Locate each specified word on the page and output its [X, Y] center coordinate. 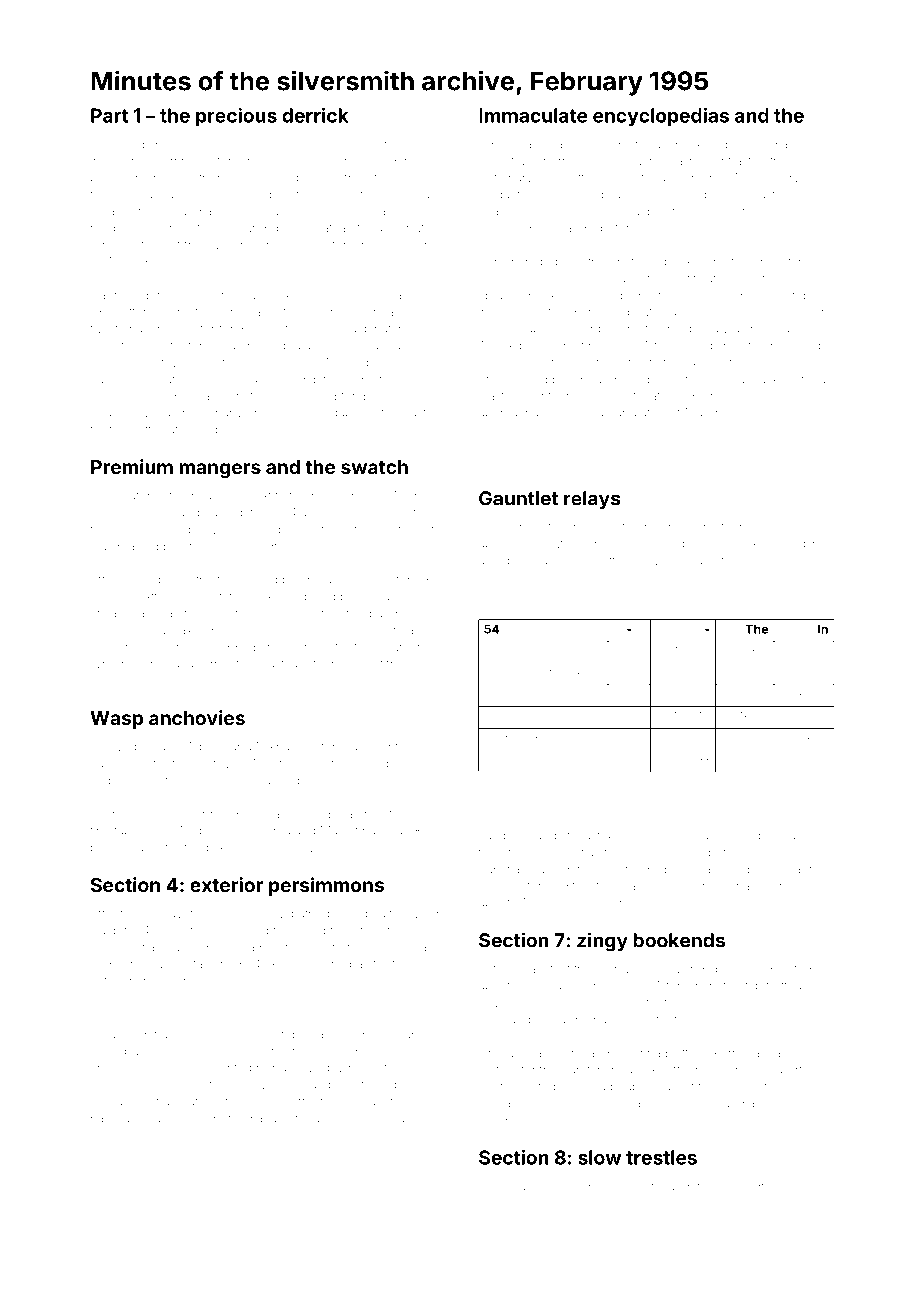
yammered [178, 1119]
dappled [353, 414]
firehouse [608, 346]
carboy [408, 296]
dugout [343, 1086]
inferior [672, 1103]
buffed [183, 947]
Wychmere [246, 246]
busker [771, 379]
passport [777, 1071]
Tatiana [499, 969]
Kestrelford [180, 345]
